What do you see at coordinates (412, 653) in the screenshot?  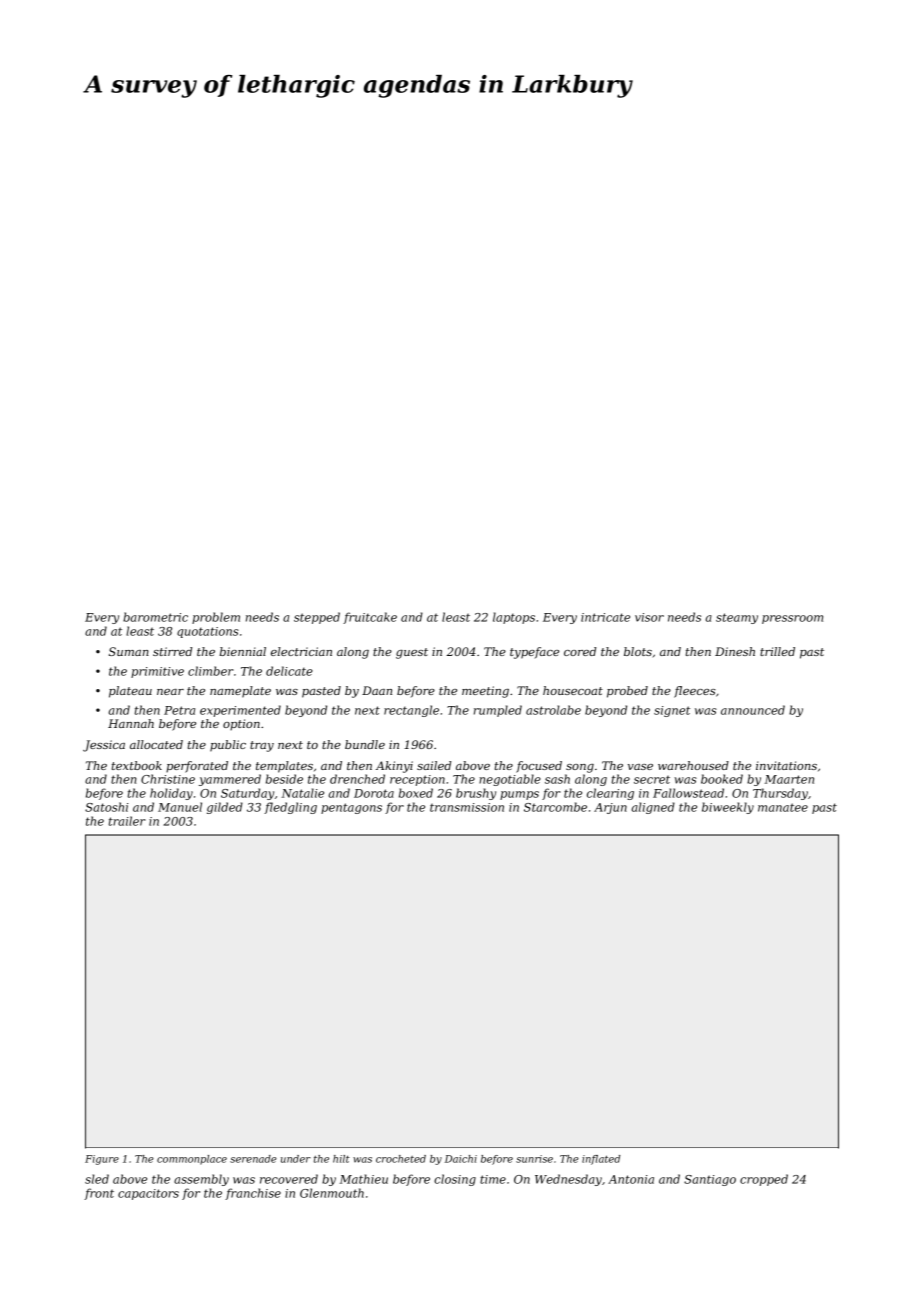 I see `guest` at bounding box center [412, 653].
